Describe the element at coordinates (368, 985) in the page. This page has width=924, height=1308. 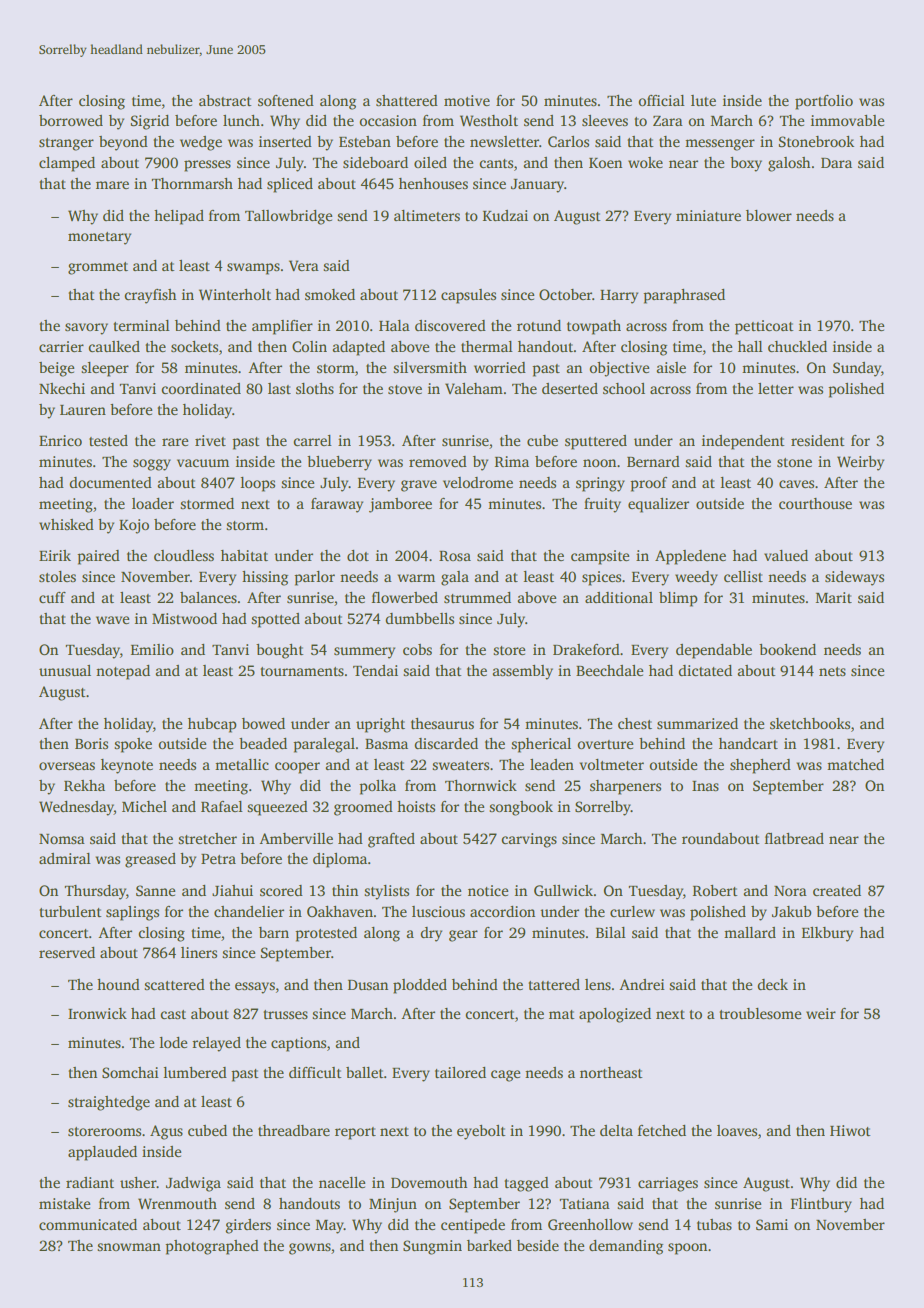
I see `Dusan` at that location.
